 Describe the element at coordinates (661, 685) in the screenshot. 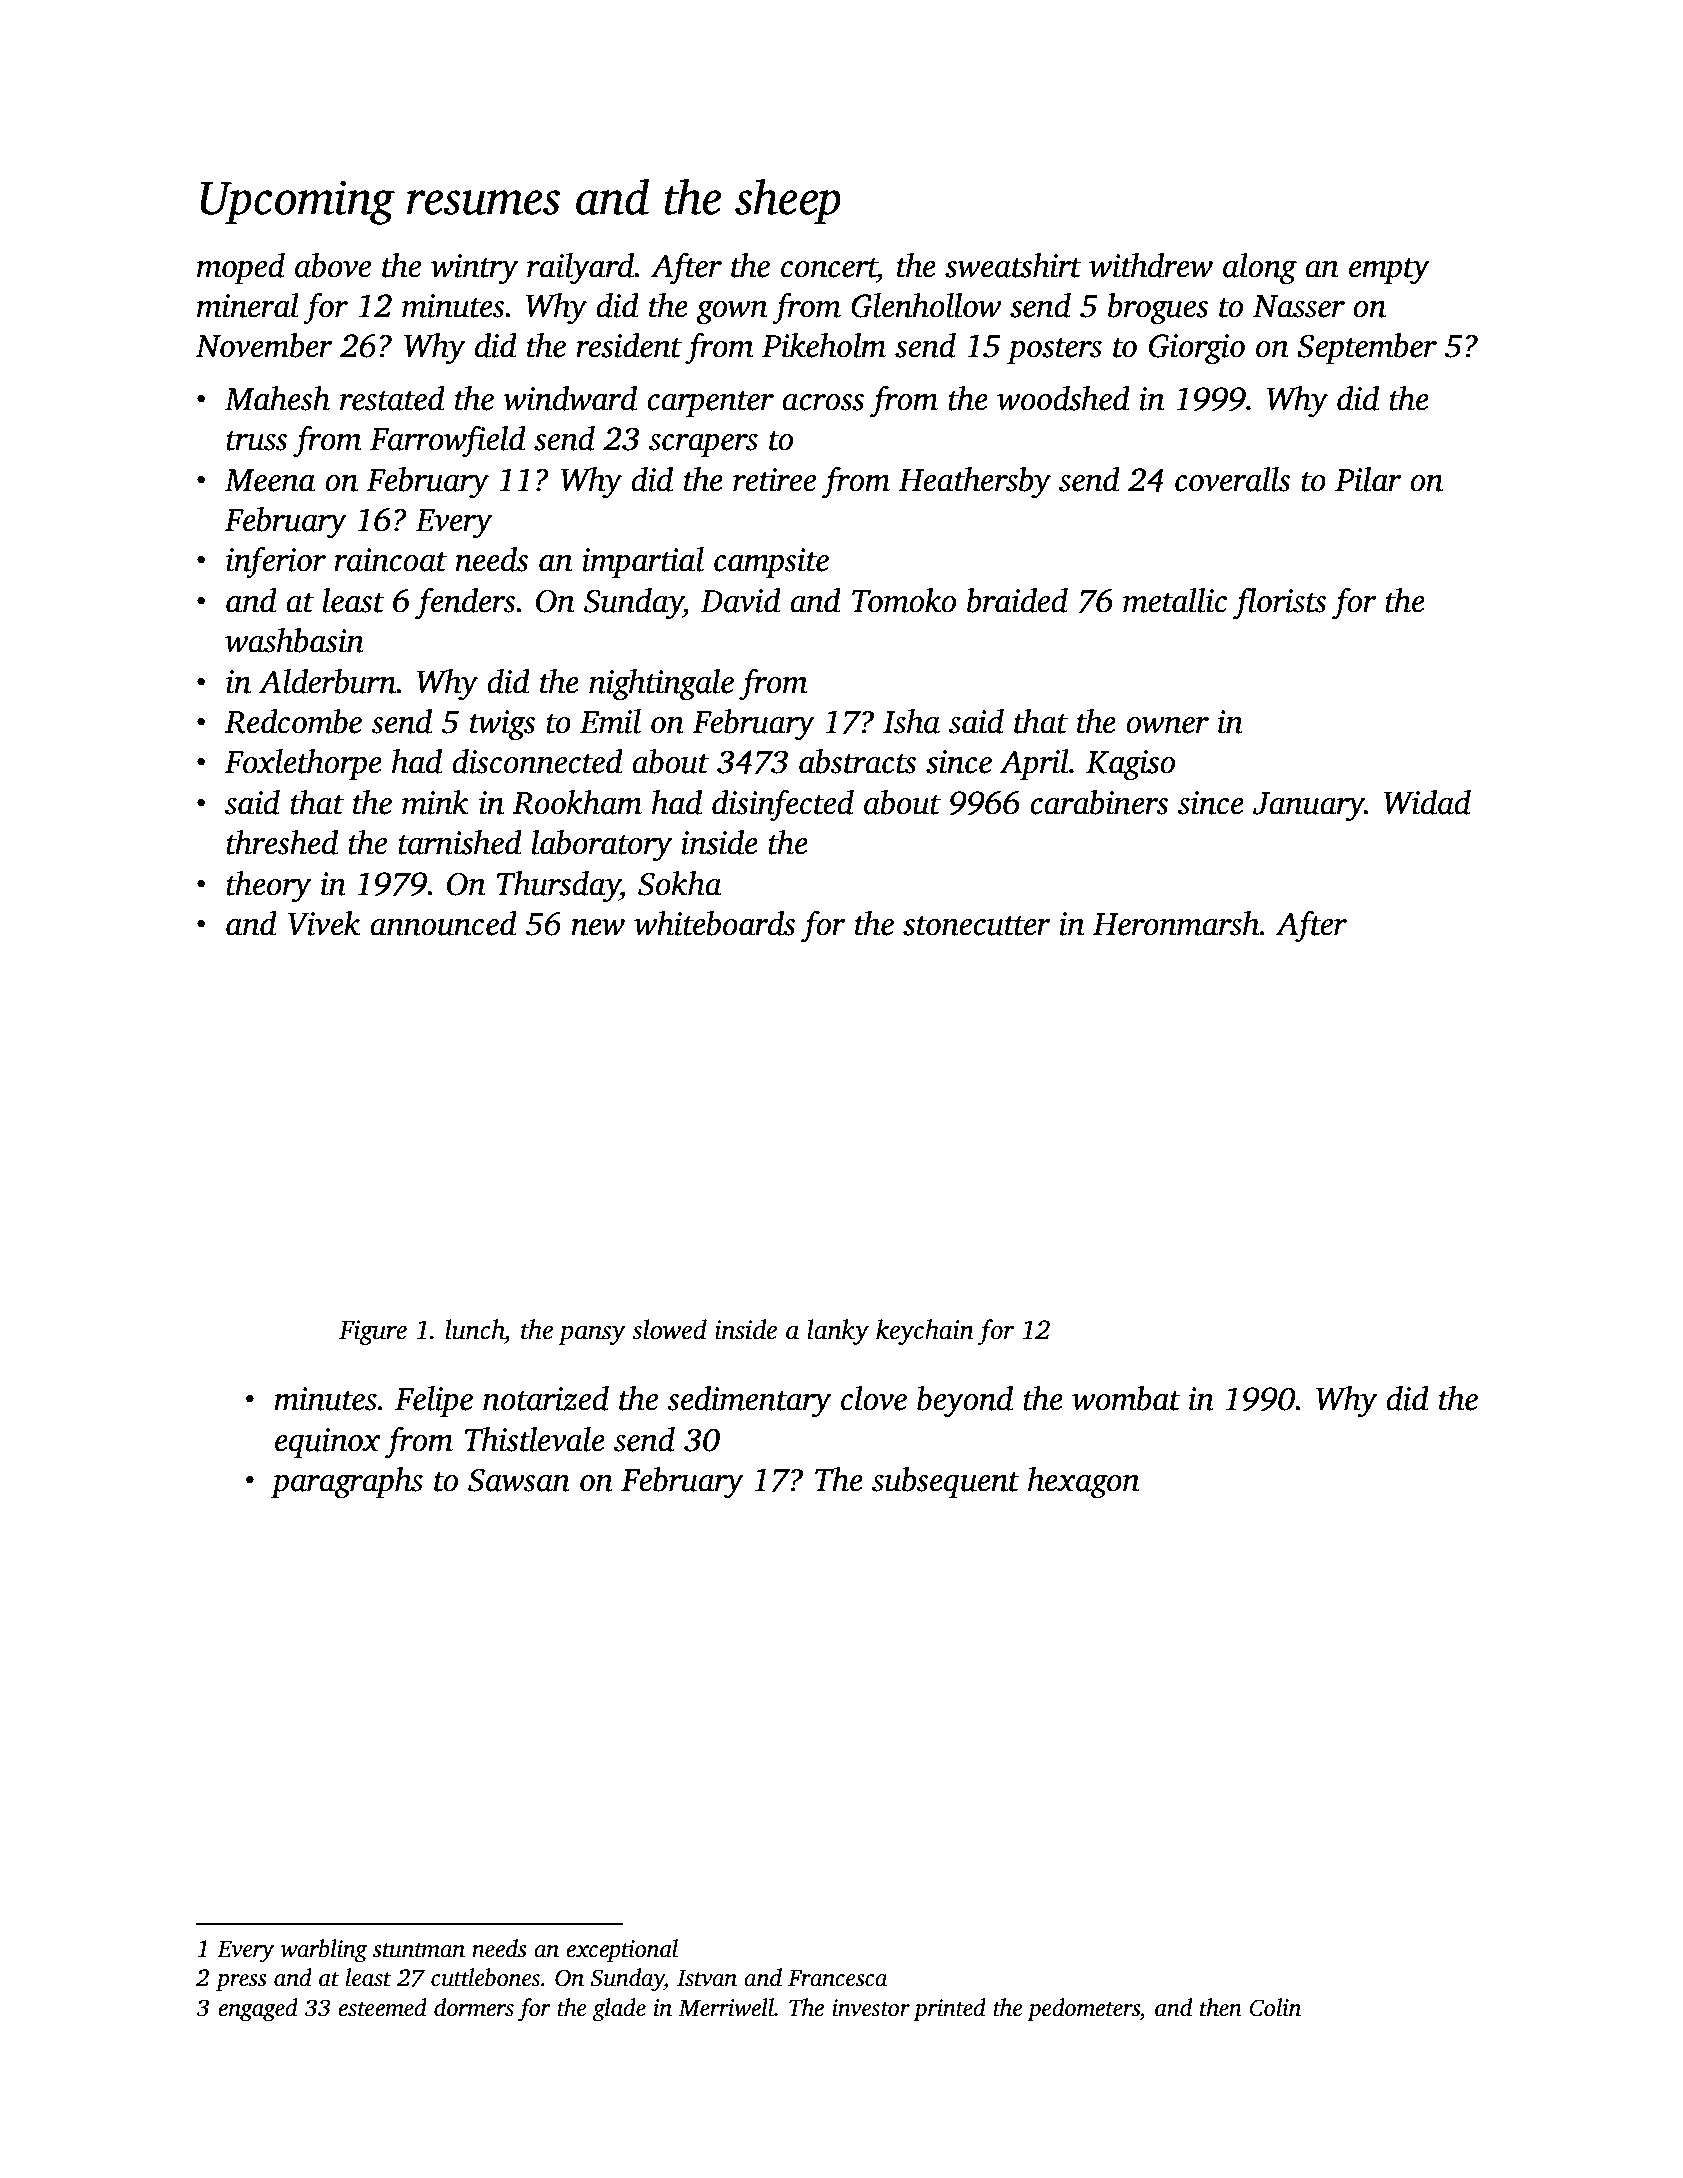

I see `nightingale` at that location.
